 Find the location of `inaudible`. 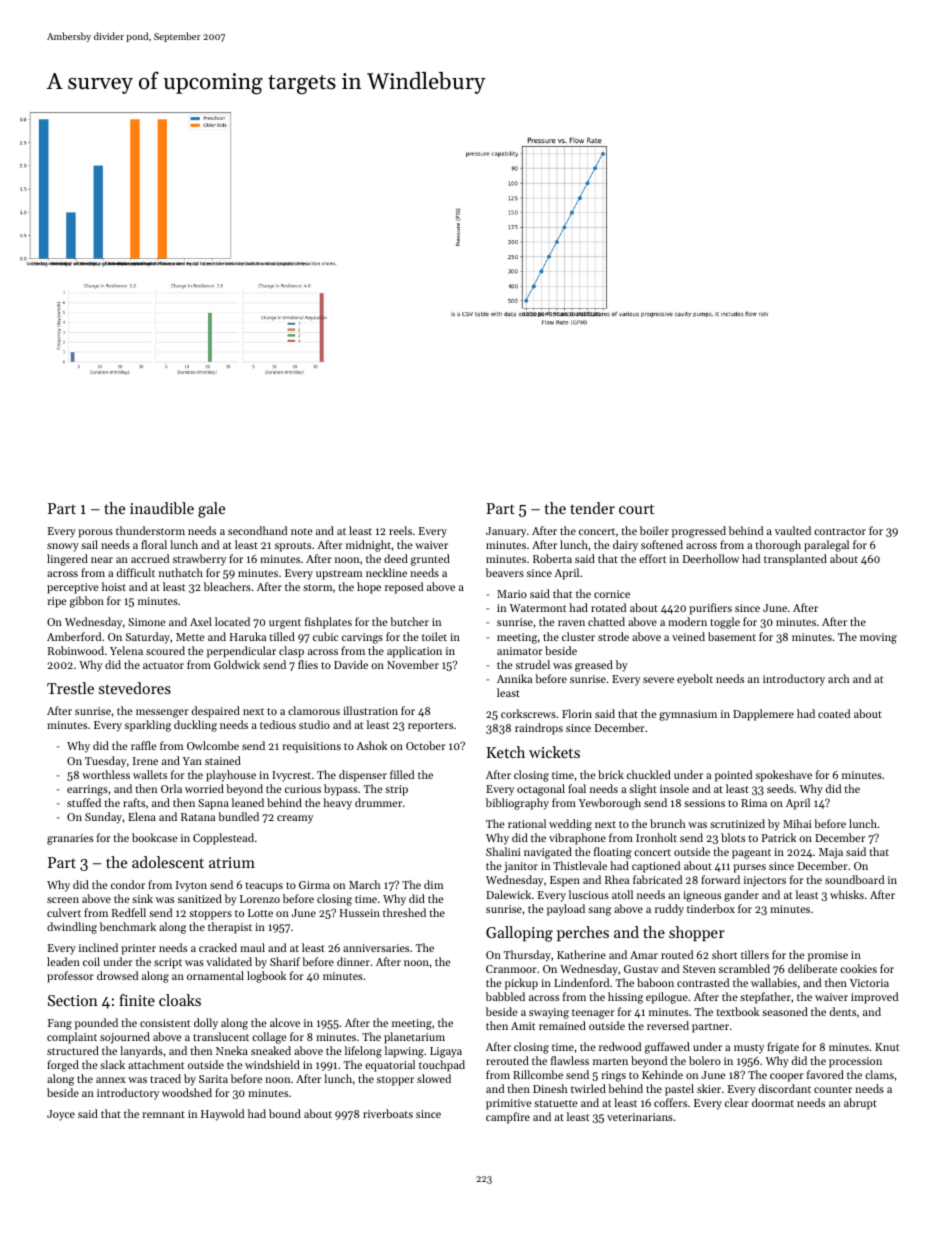

inaudible is located at coordinates (162, 508).
